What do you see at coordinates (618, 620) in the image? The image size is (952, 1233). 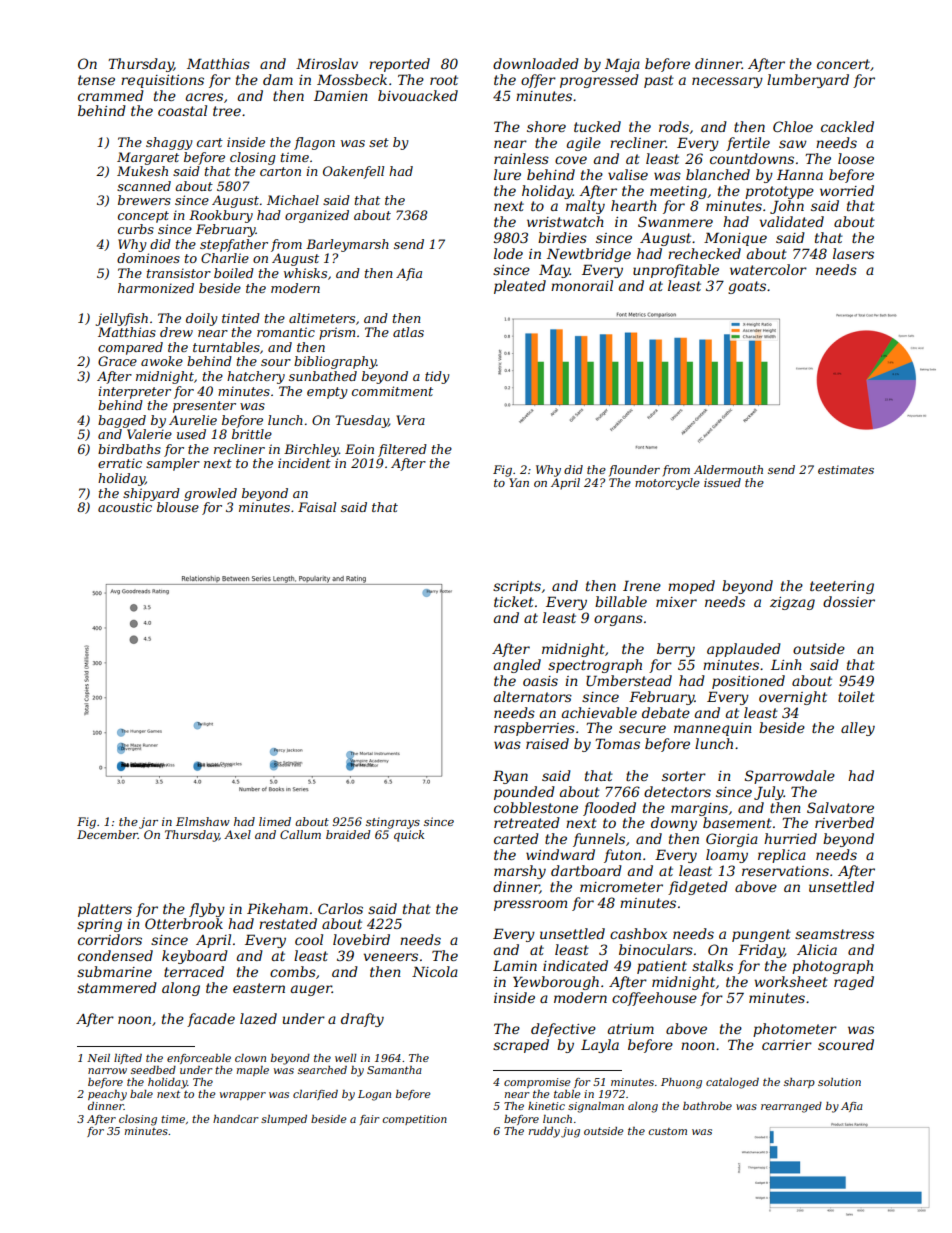 I see `organs` at bounding box center [618, 620].
